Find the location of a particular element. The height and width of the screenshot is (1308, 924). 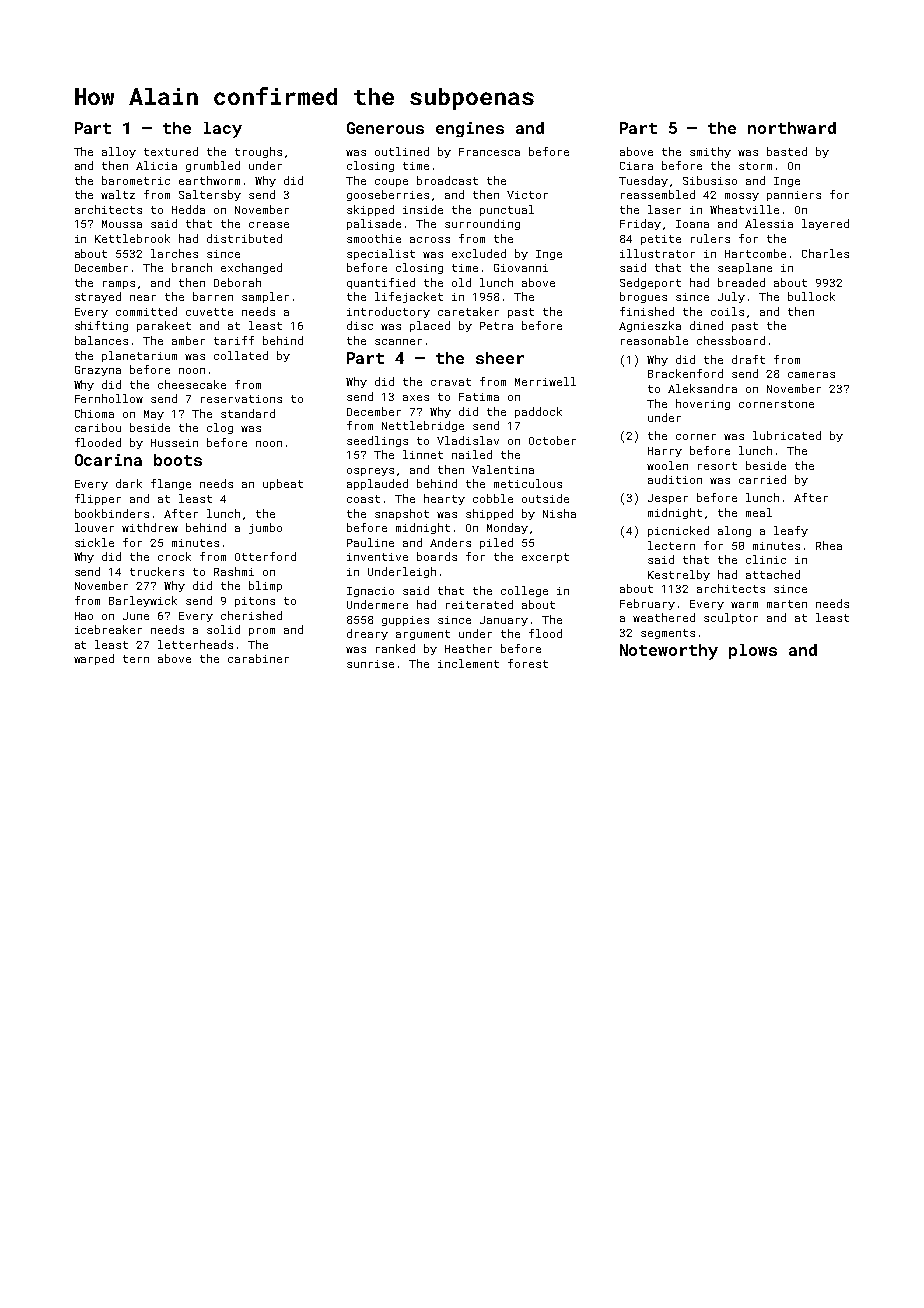

Wheatville is located at coordinates (744, 209).
